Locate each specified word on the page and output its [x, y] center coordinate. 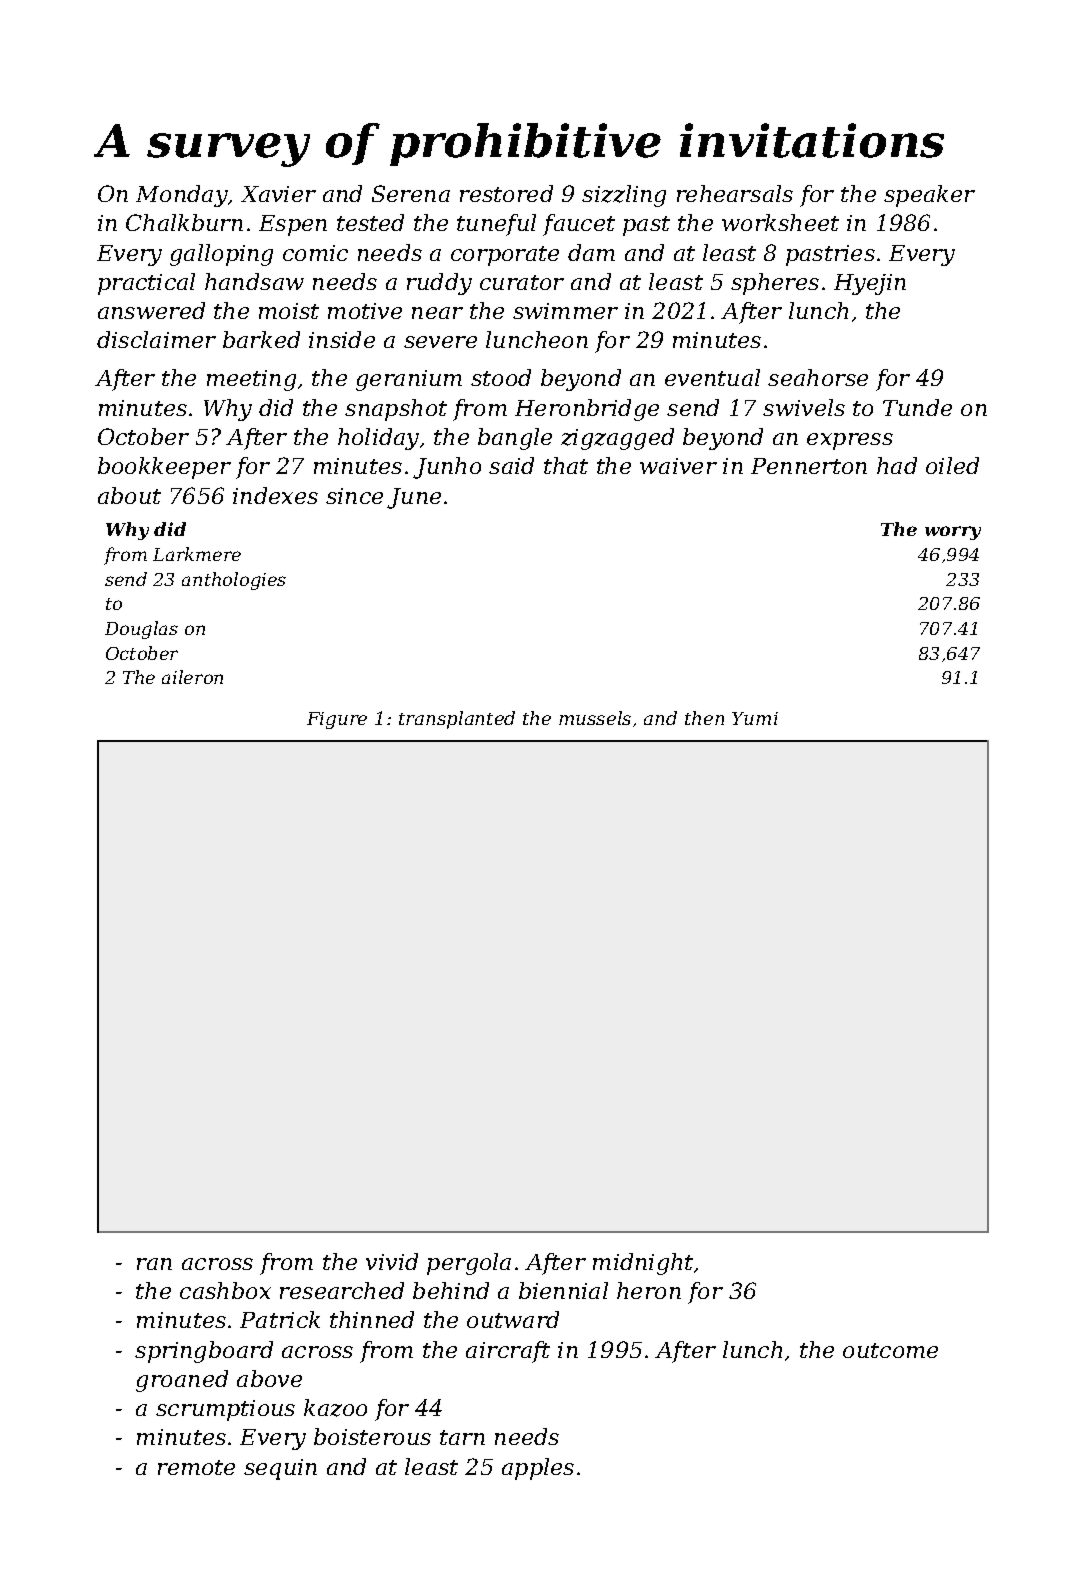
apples [538, 1469]
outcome [890, 1350]
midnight [643, 1264]
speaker [929, 196]
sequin [280, 1469]
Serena [411, 193]
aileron [192, 677]
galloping [221, 255]
